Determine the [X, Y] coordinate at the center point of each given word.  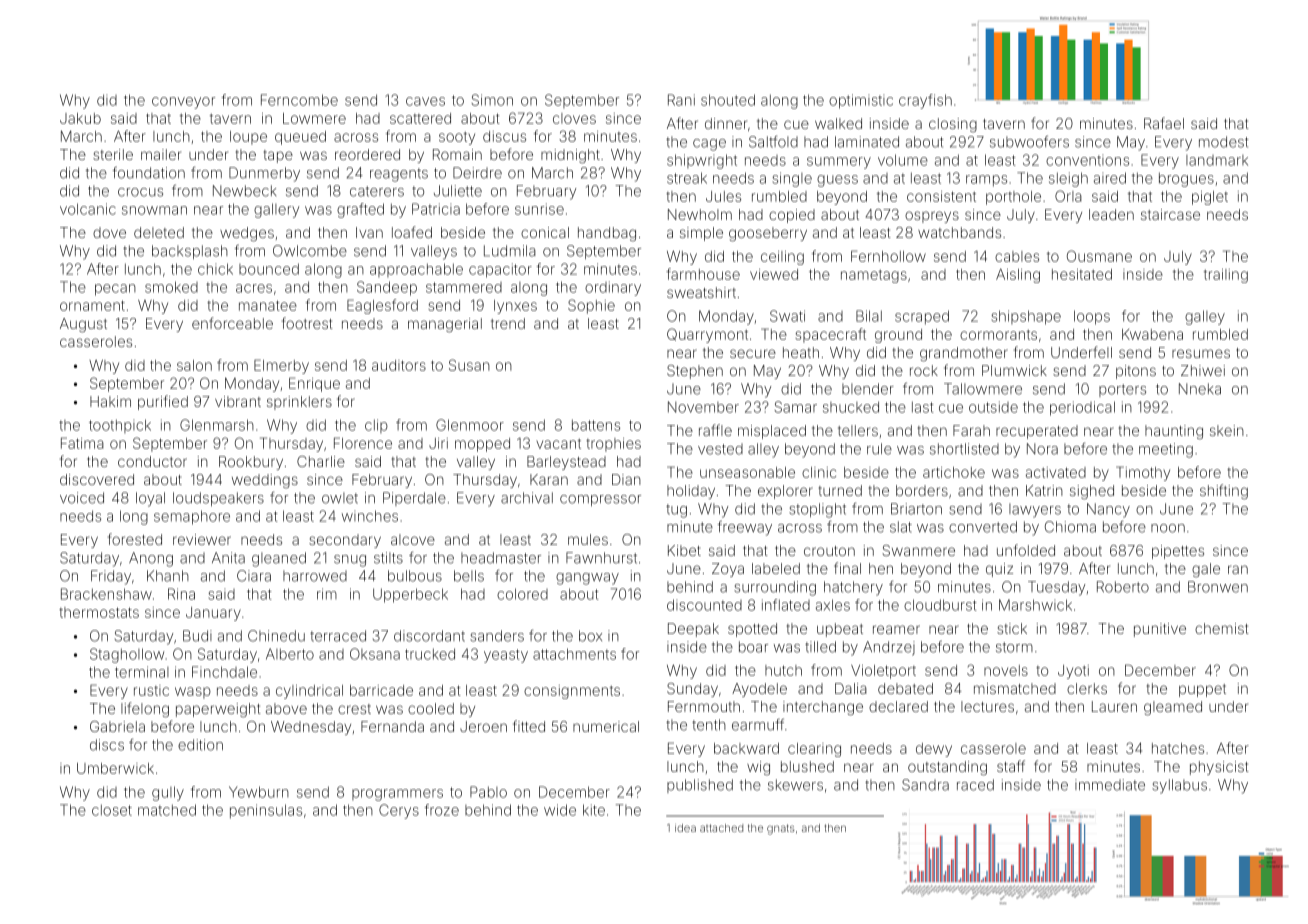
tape [278, 156]
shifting [1224, 492]
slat [901, 527]
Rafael [1164, 123]
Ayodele [759, 690]
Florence [363, 443]
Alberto [290, 654]
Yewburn [259, 792]
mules [588, 539]
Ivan [369, 232]
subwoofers [1029, 142]
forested [135, 539]
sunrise [539, 209]
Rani [681, 100]
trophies [613, 445]
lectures [987, 706]
